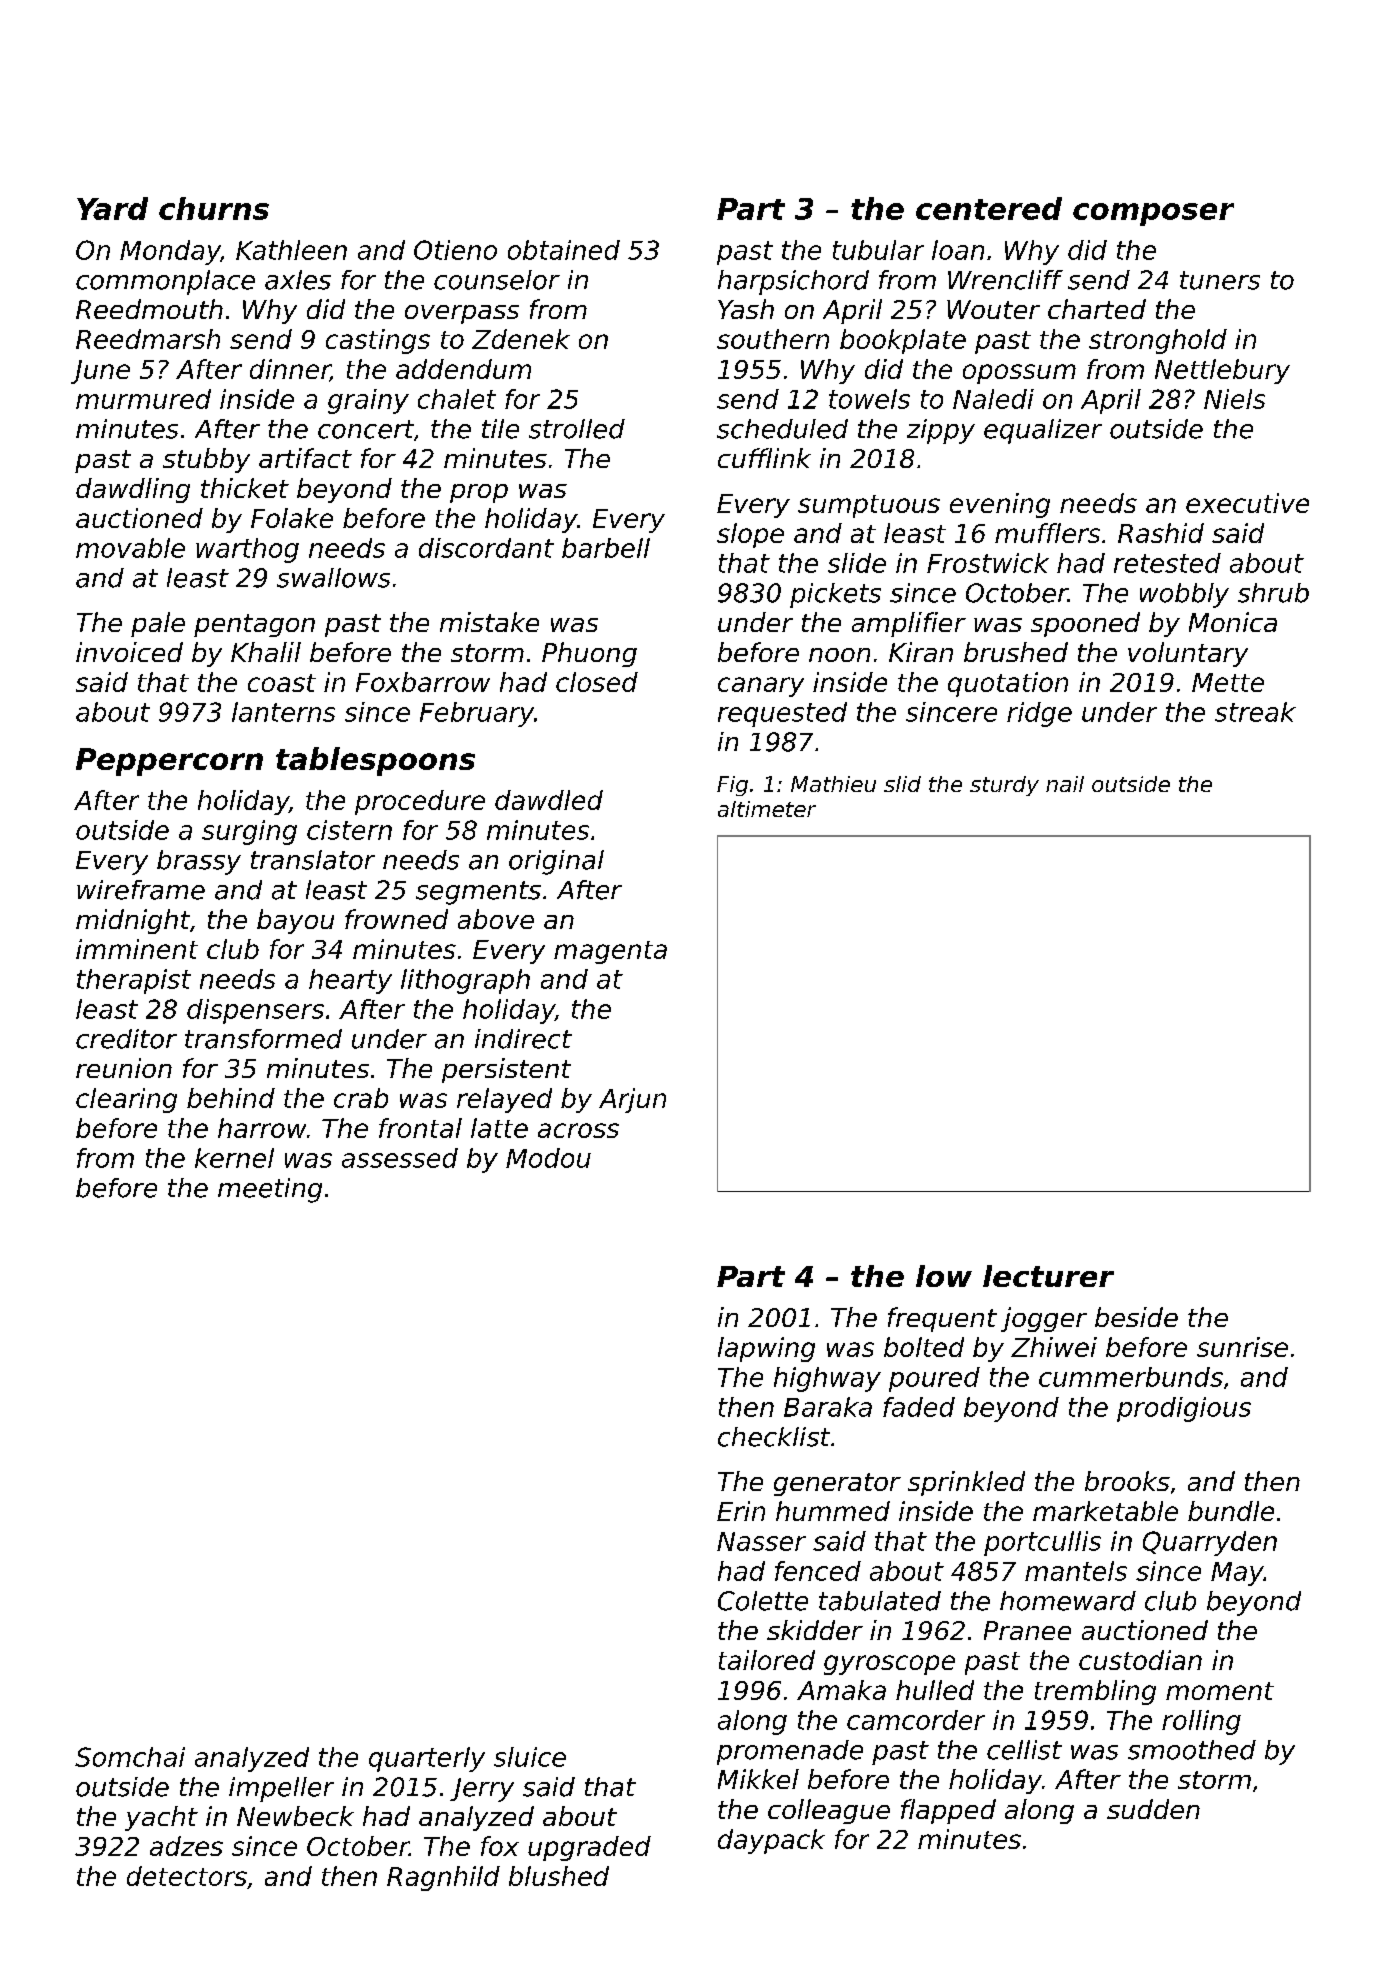 Image resolution: width=1386 pixels, height=1969 pixels. Describe the element at coordinates (833, 784) in the image. I see `Mathieu` at that location.
